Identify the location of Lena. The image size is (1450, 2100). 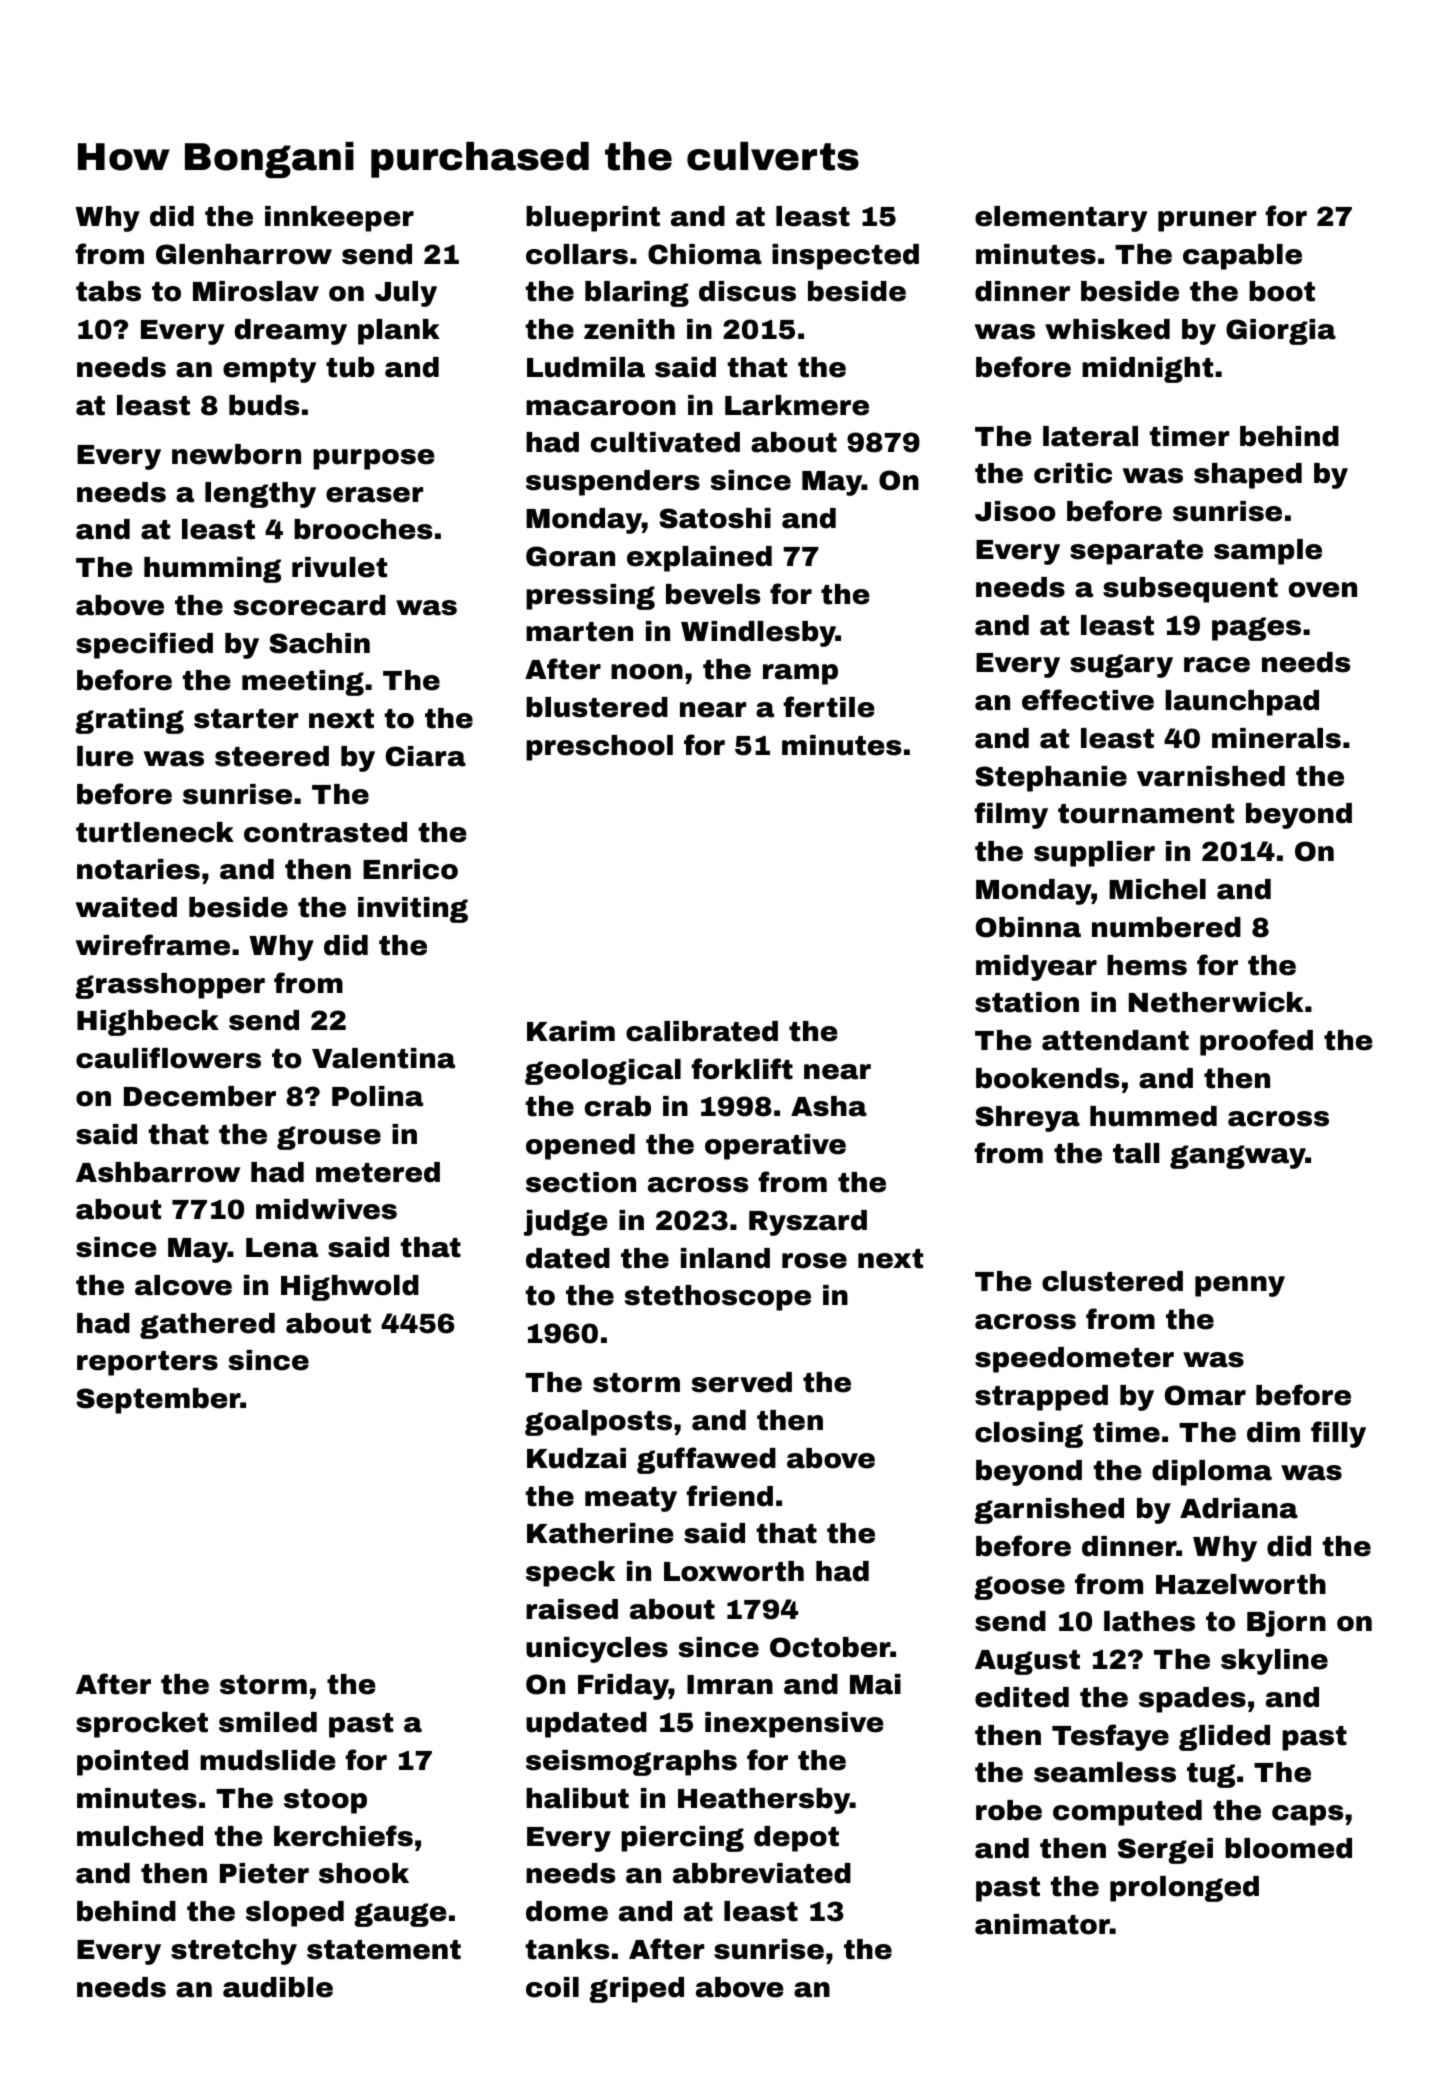
(282, 1248).
